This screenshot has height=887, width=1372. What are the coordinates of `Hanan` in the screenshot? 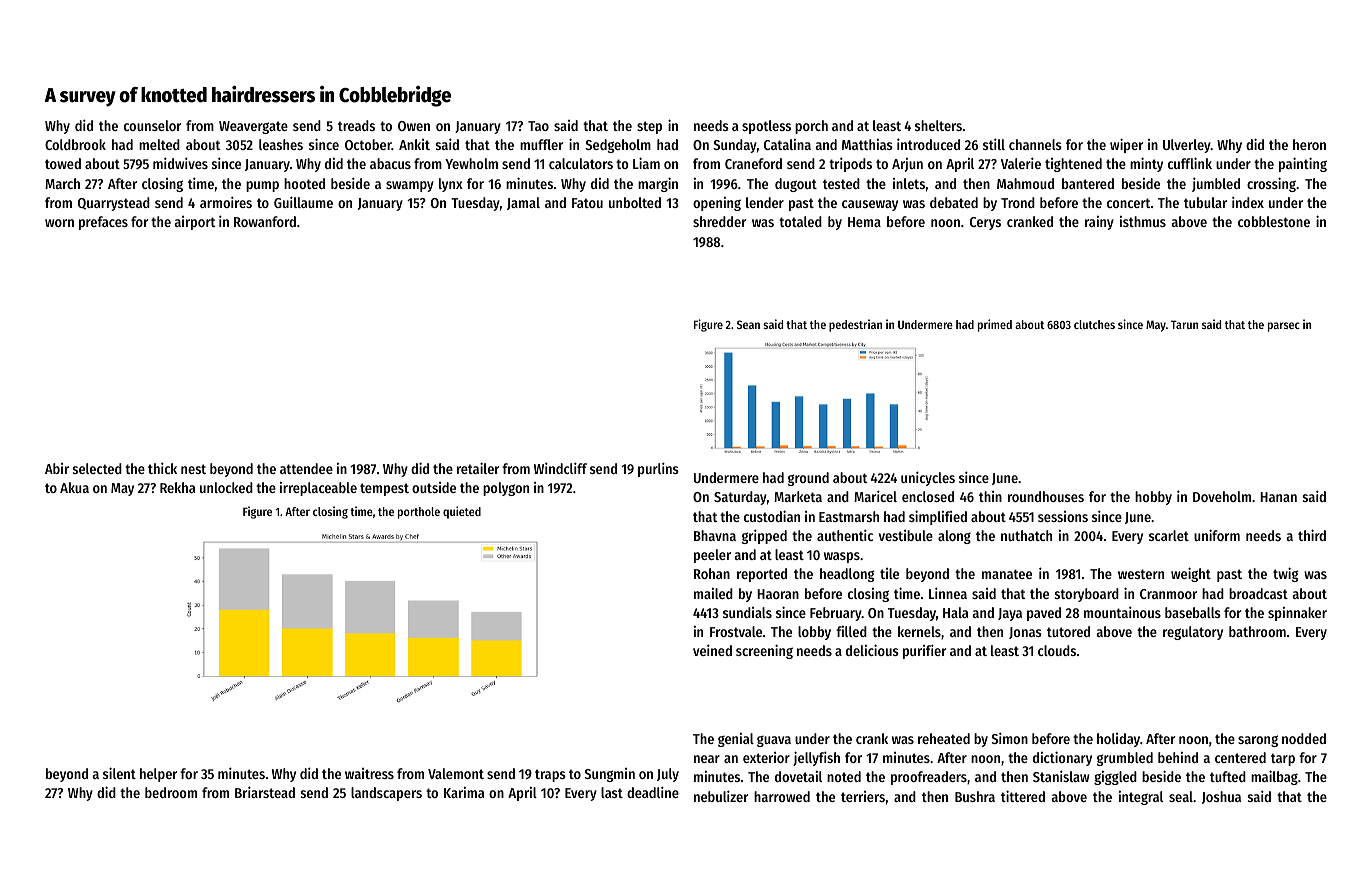 It's located at (1278, 497).
